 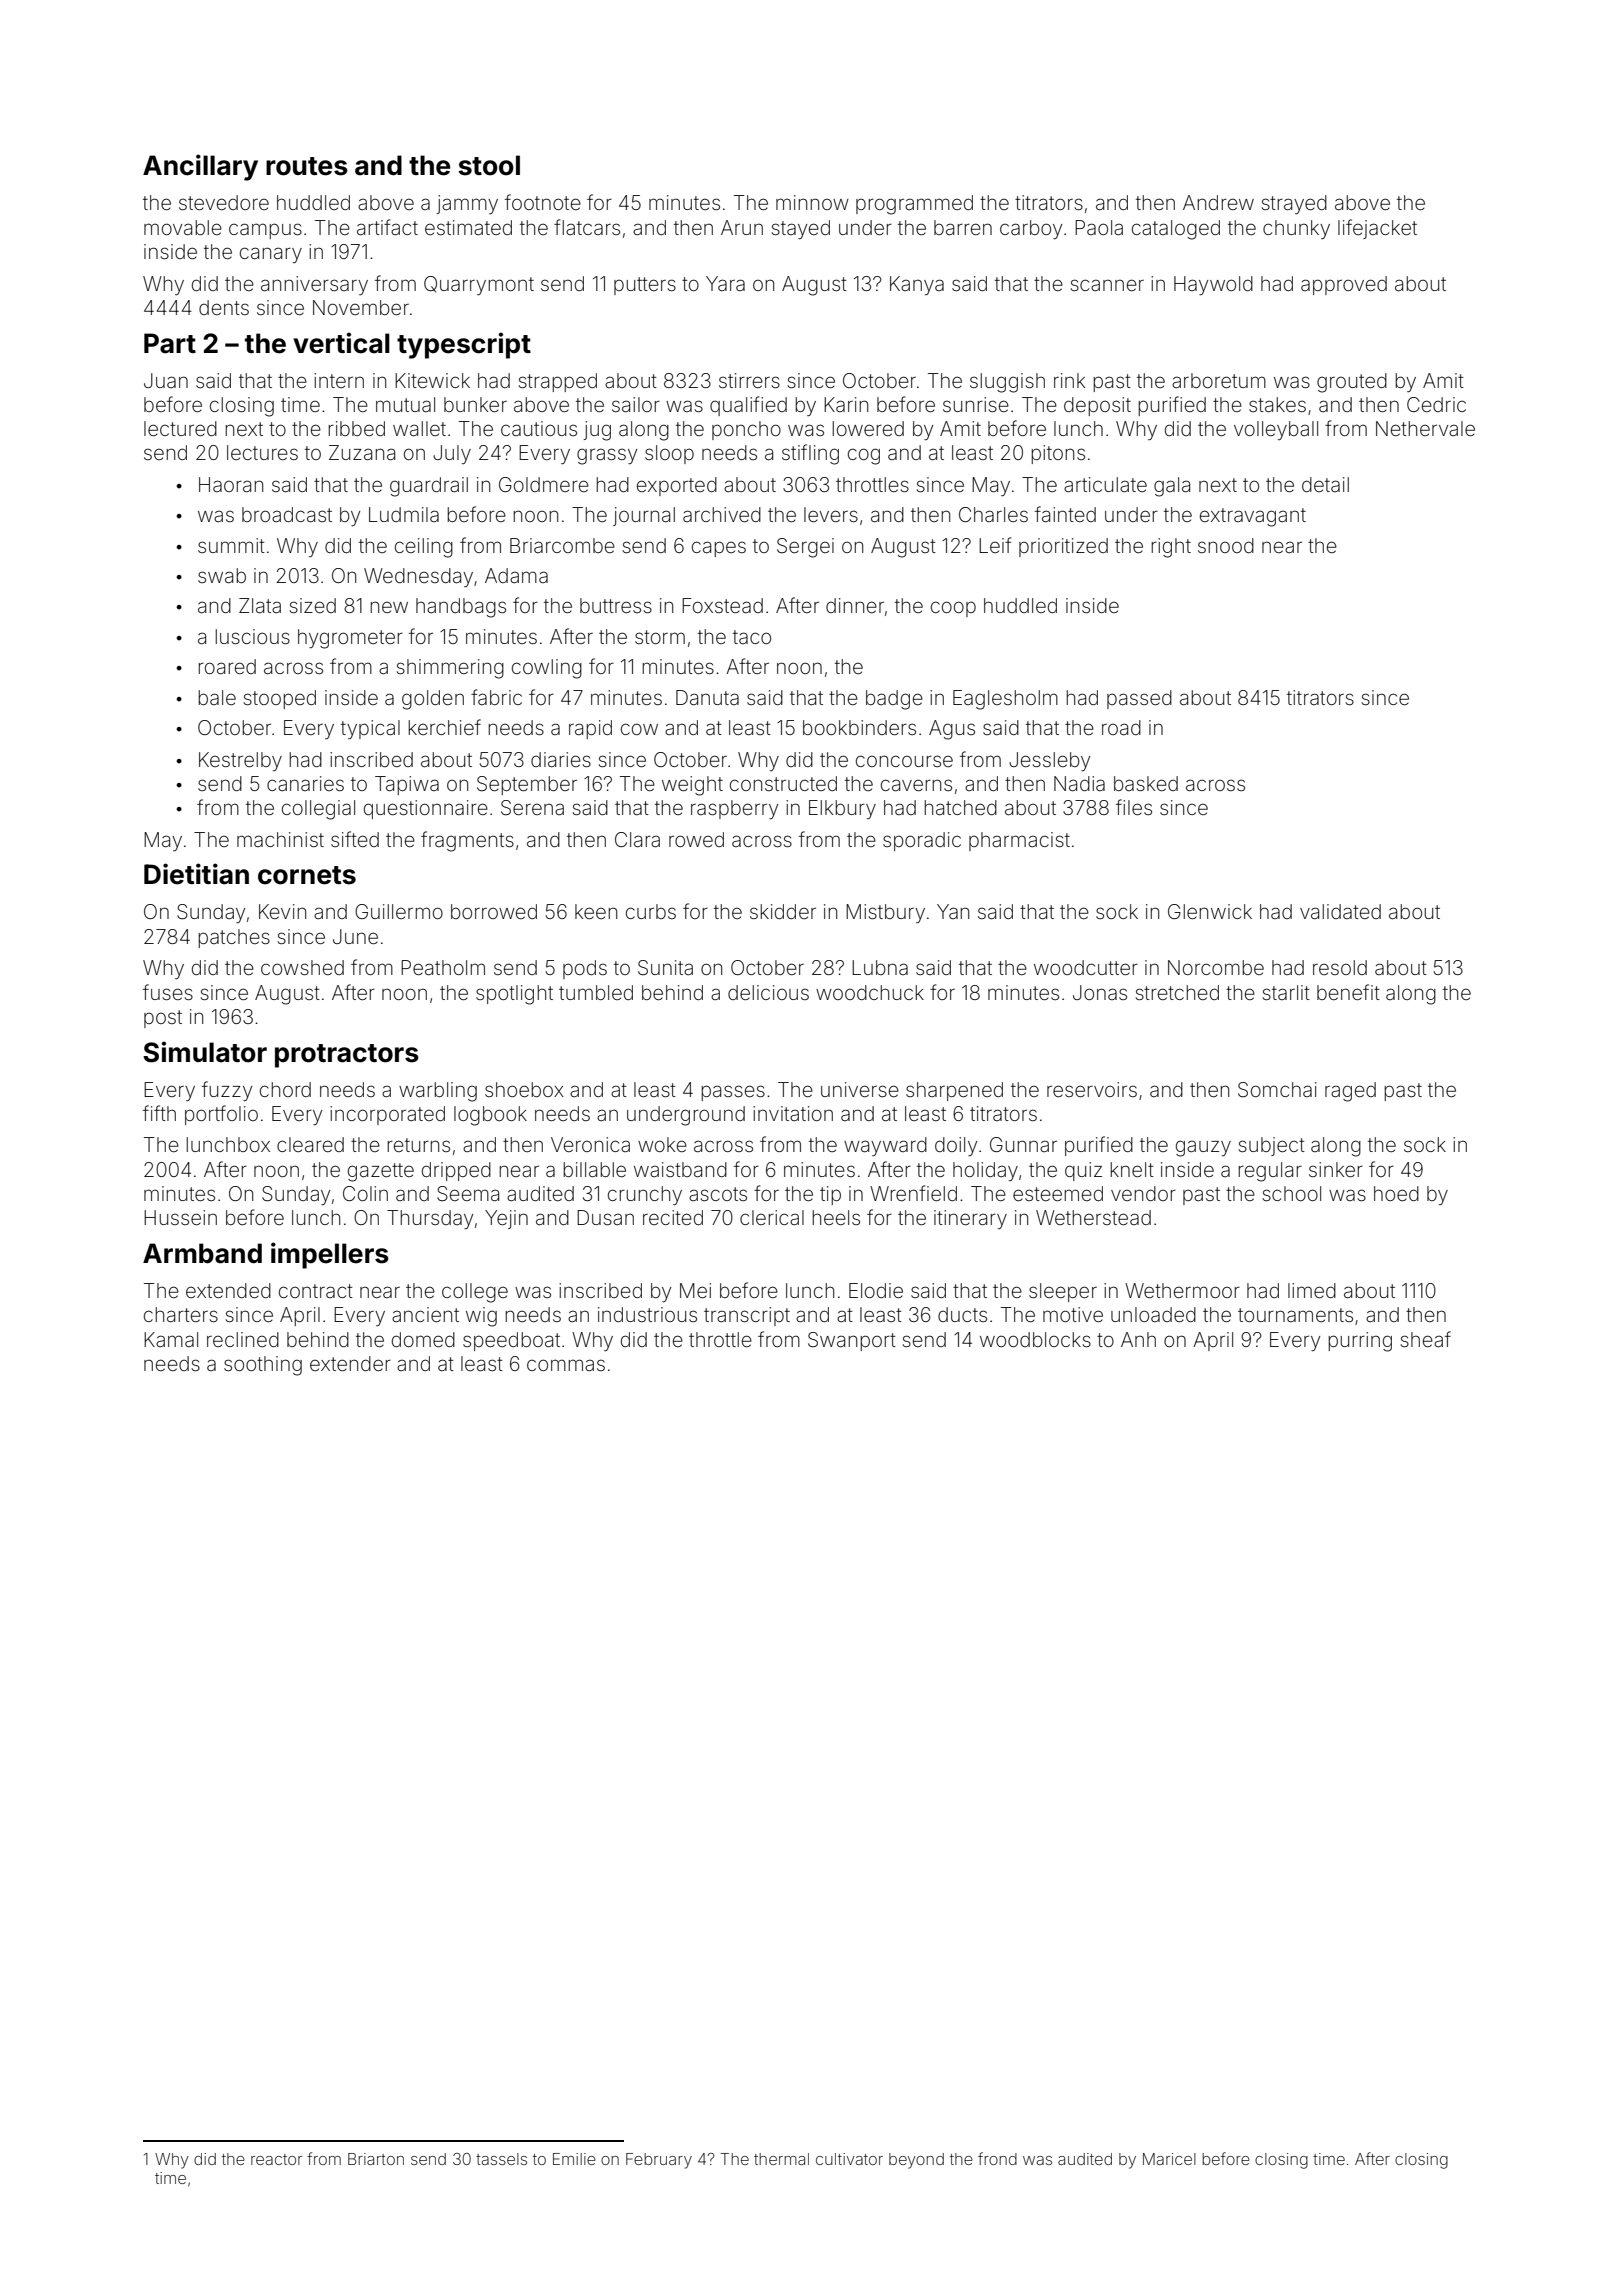 What do you see at coordinates (852, 1341) in the image?
I see `Swanport` at bounding box center [852, 1341].
